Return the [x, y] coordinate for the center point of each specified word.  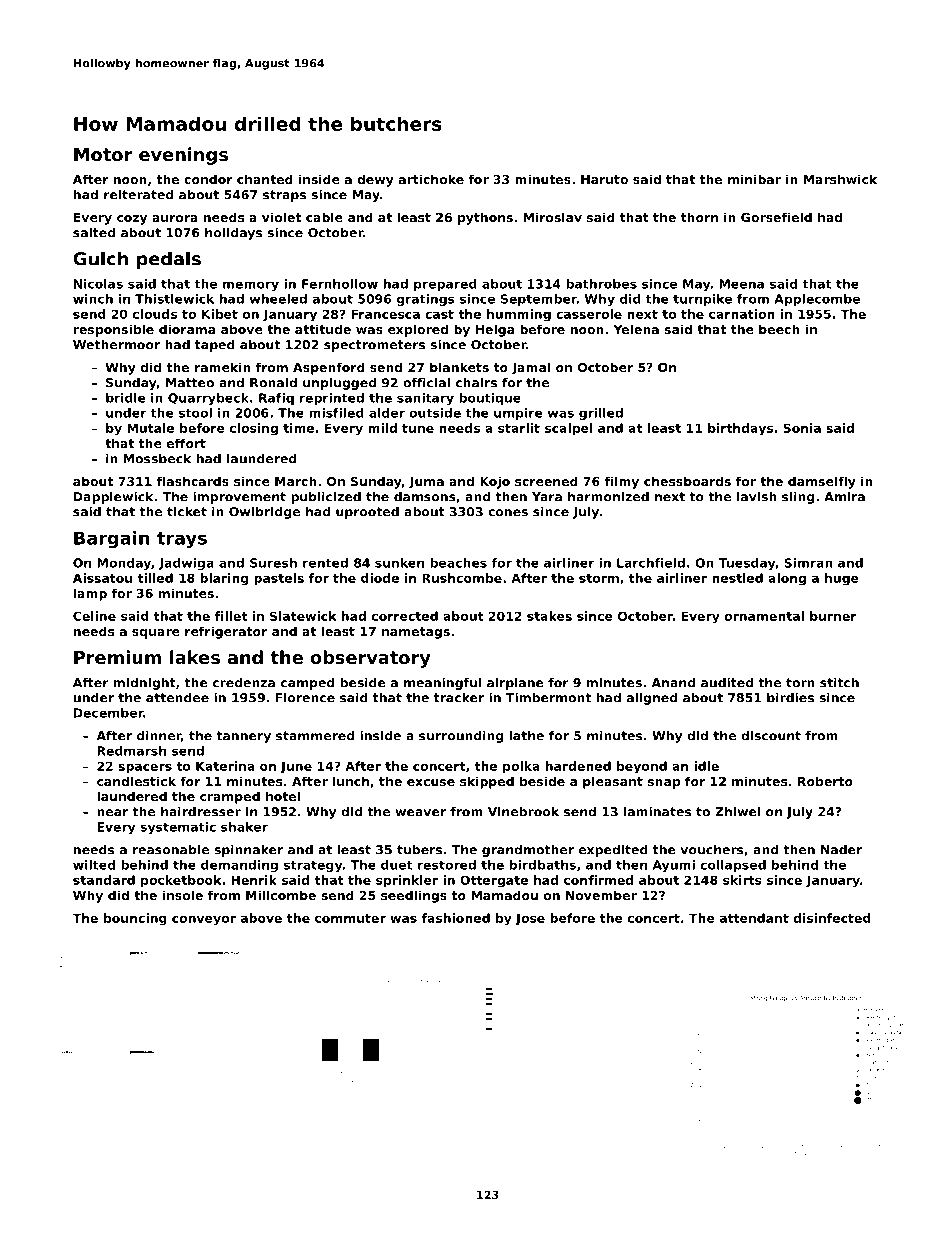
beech [779, 329]
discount [771, 736]
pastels [279, 579]
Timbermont [548, 698]
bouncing [135, 919]
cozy [132, 220]
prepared [445, 285]
